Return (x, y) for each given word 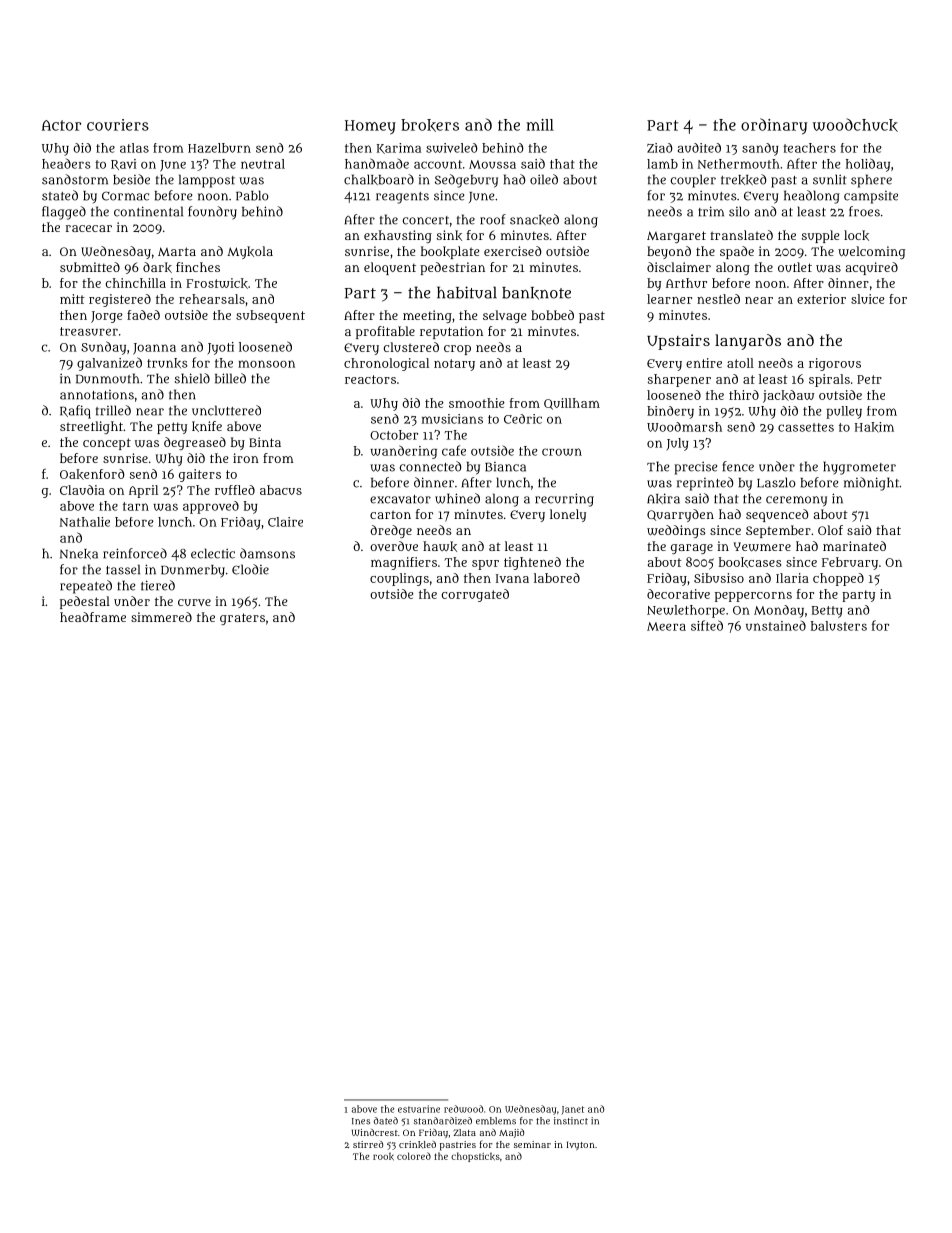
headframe (93, 617)
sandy (760, 149)
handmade (377, 163)
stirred (368, 1144)
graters (242, 619)
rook (383, 1157)
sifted (707, 625)
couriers (118, 125)
